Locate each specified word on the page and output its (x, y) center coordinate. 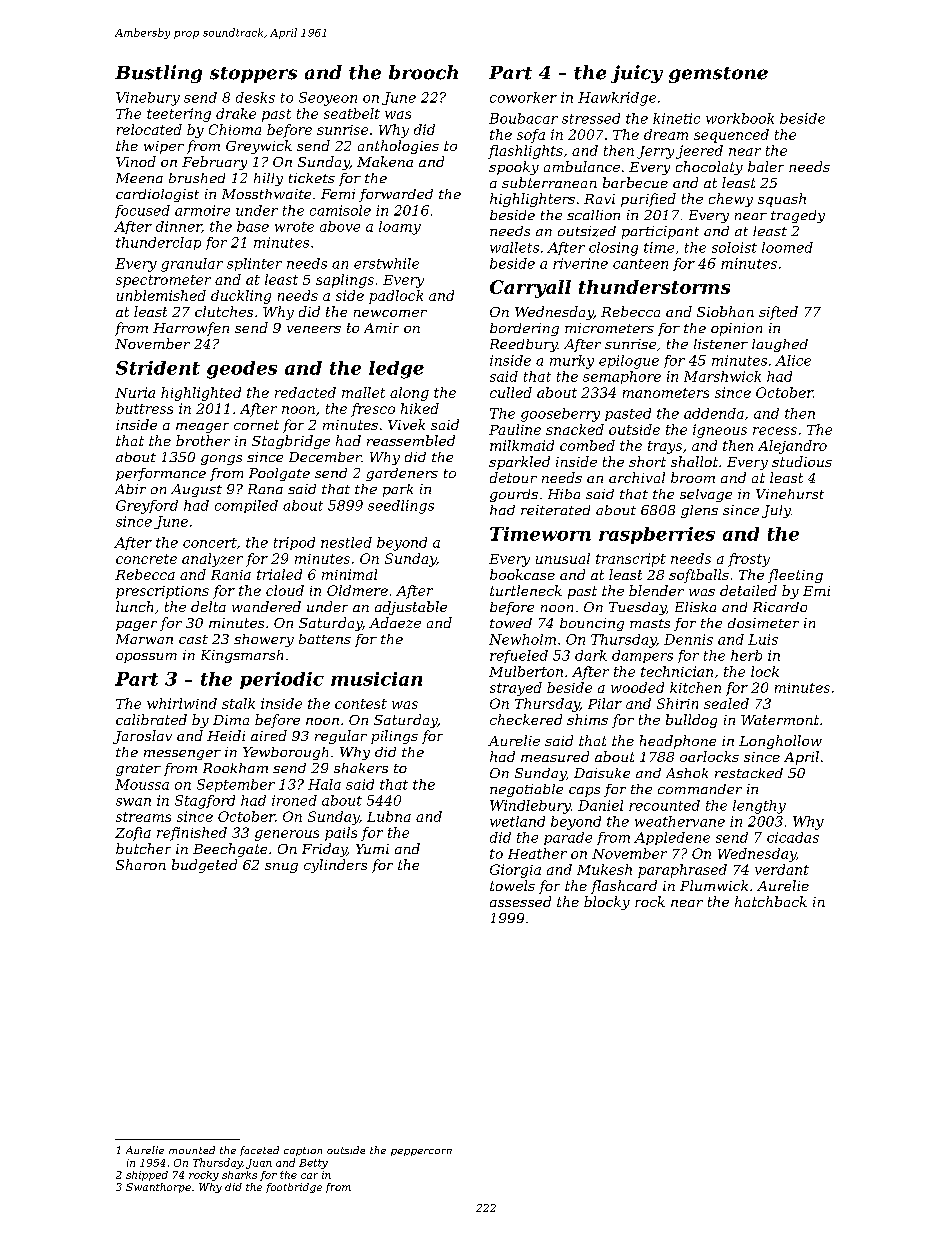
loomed (787, 247)
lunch (134, 606)
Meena (139, 178)
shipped (147, 1176)
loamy (400, 228)
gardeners (402, 474)
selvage (706, 495)
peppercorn (421, 1152)
